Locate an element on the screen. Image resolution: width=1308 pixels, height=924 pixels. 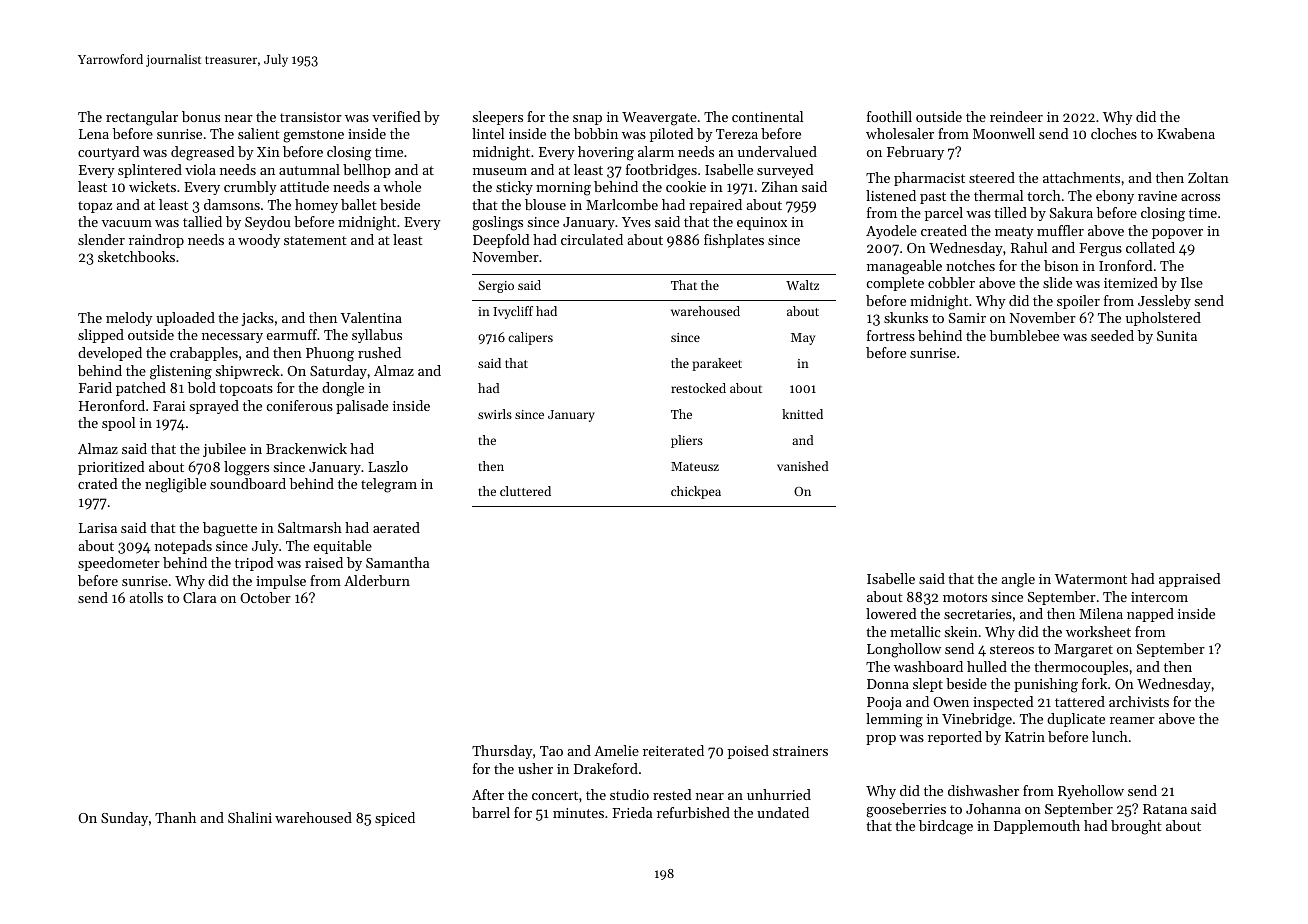
cookie is located at coordinates (686, 186).
